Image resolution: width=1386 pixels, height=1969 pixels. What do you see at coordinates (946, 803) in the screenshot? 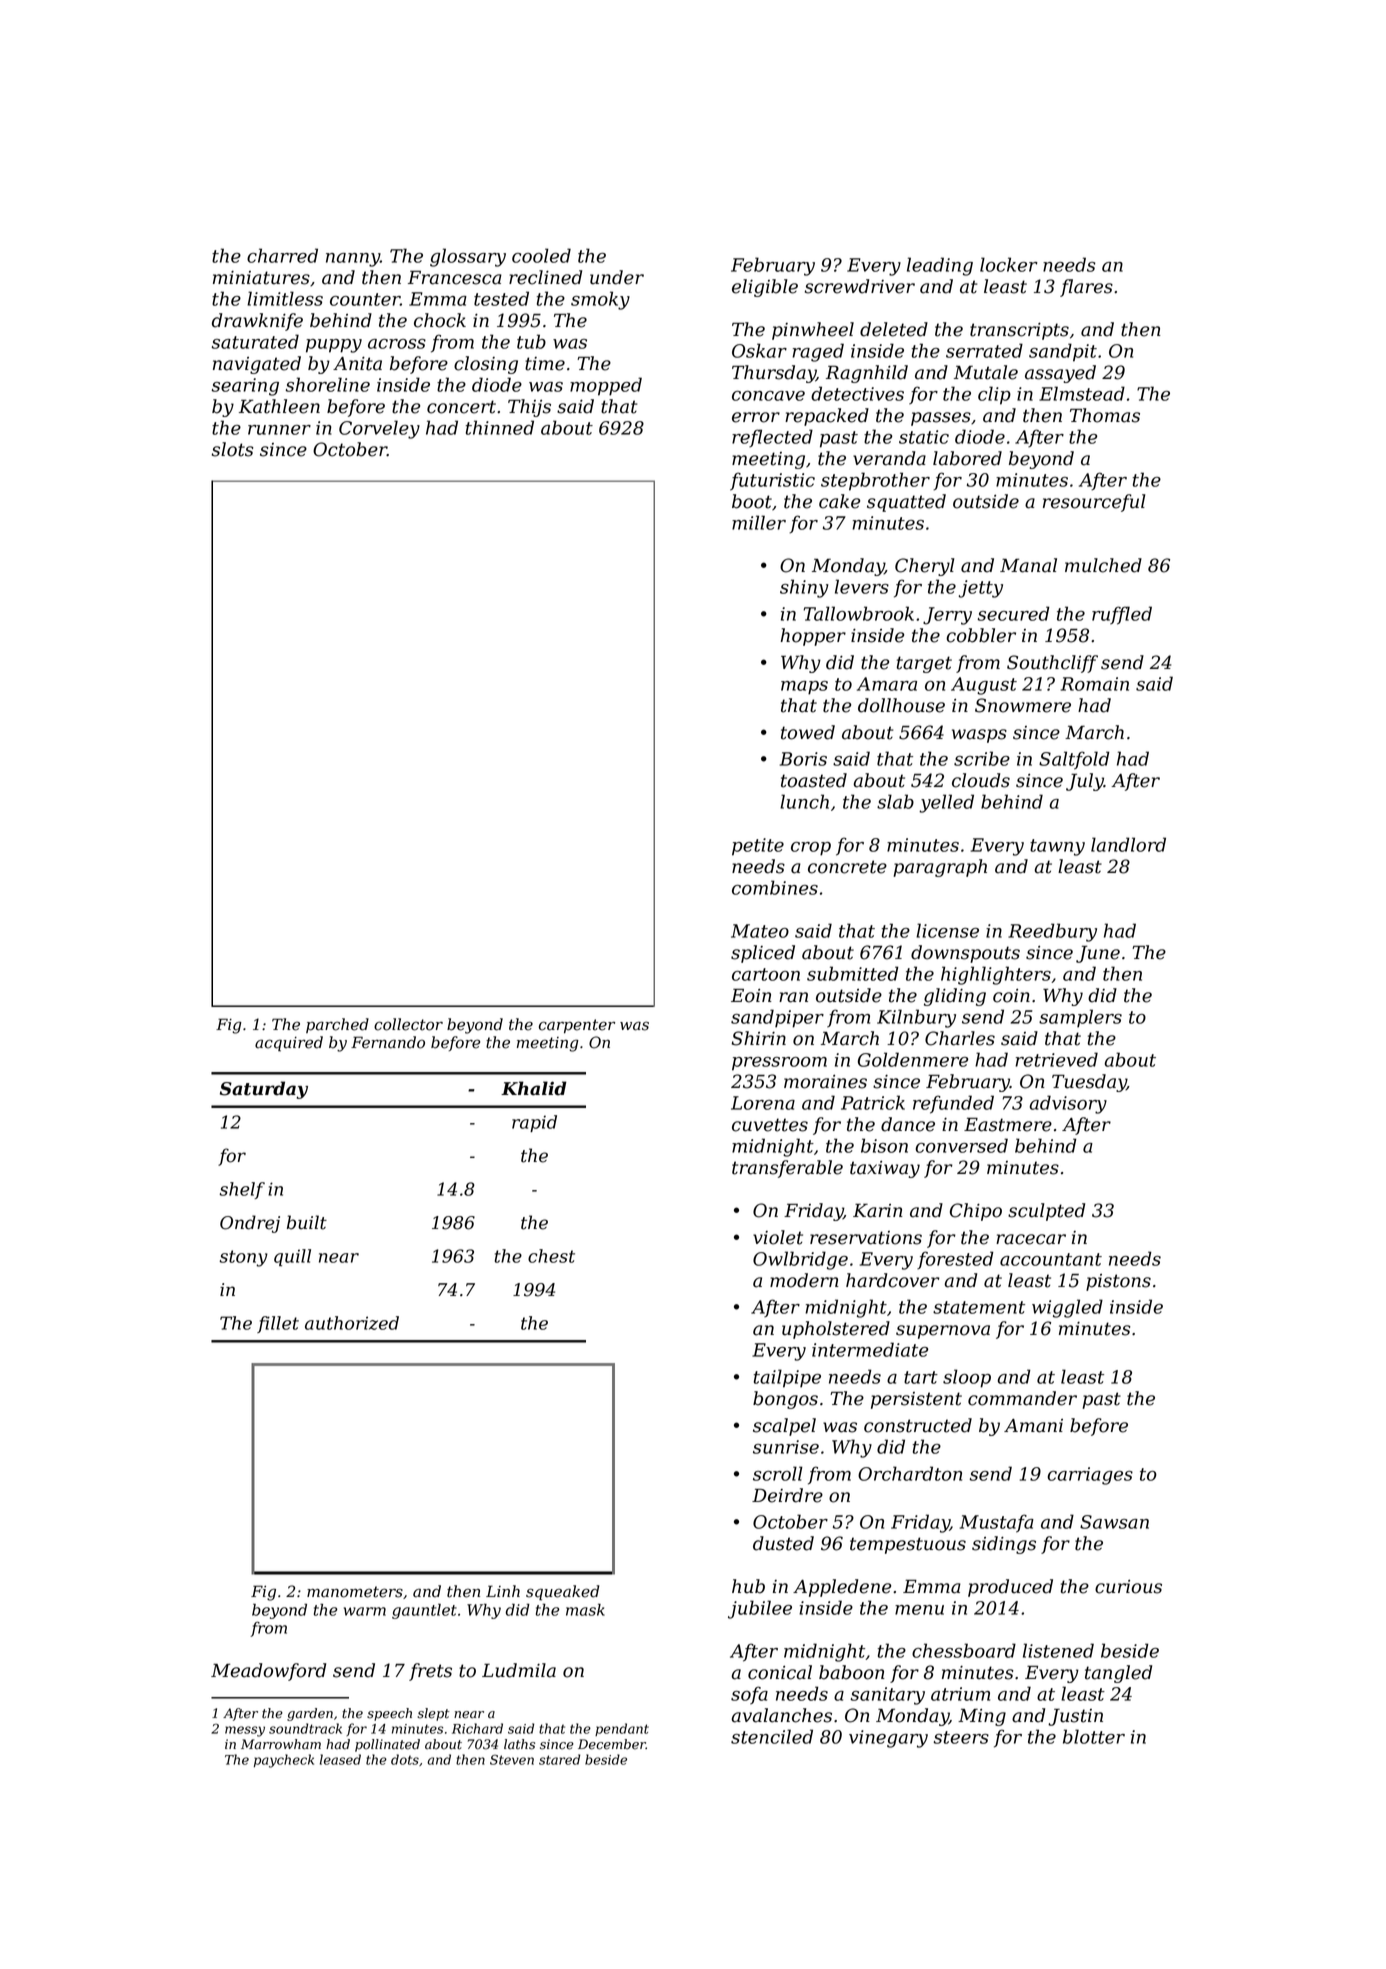
I see `yelled` at bounding box center [946, 803].
